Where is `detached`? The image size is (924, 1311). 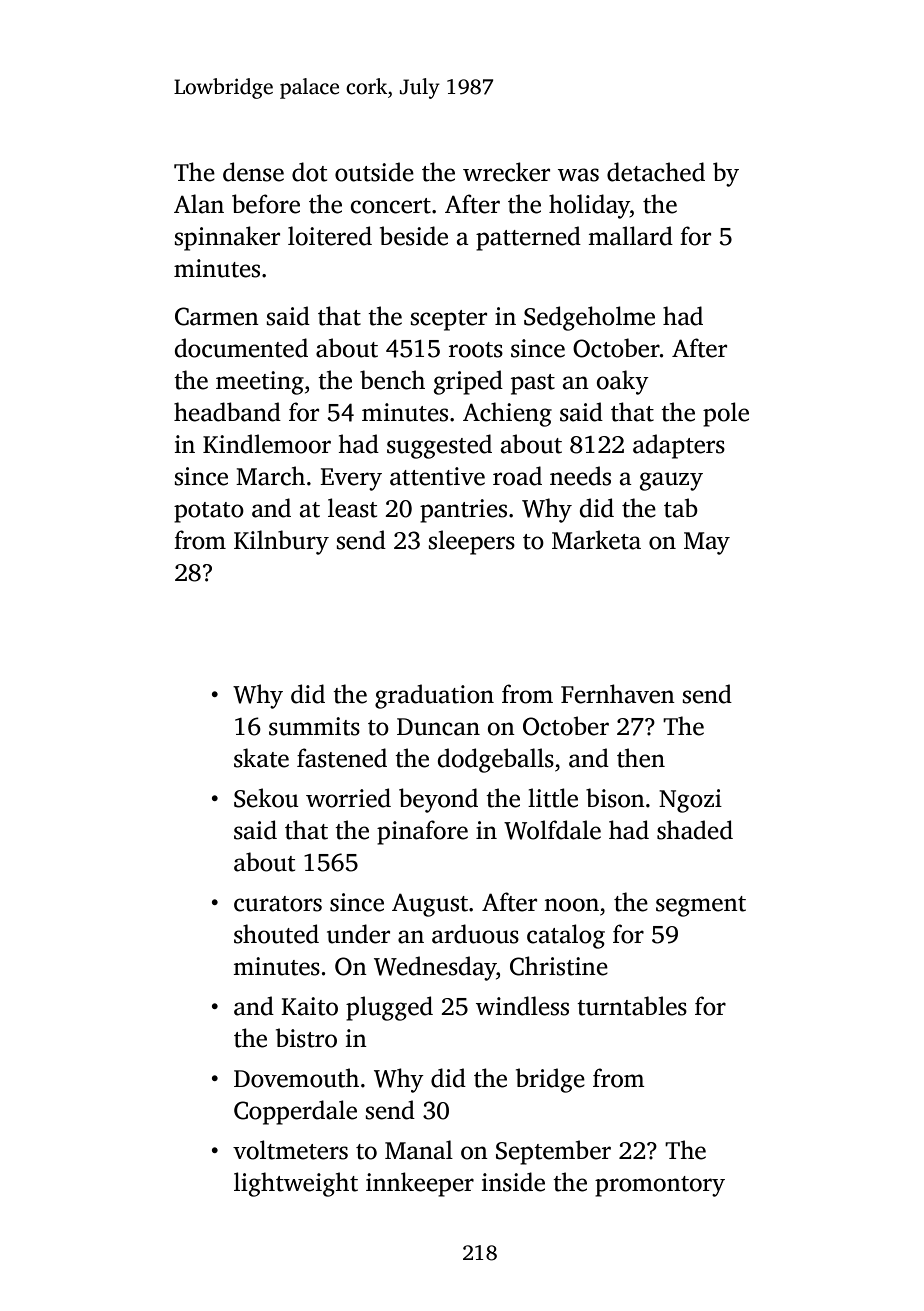 detached is located at coordinates (656, 172).
